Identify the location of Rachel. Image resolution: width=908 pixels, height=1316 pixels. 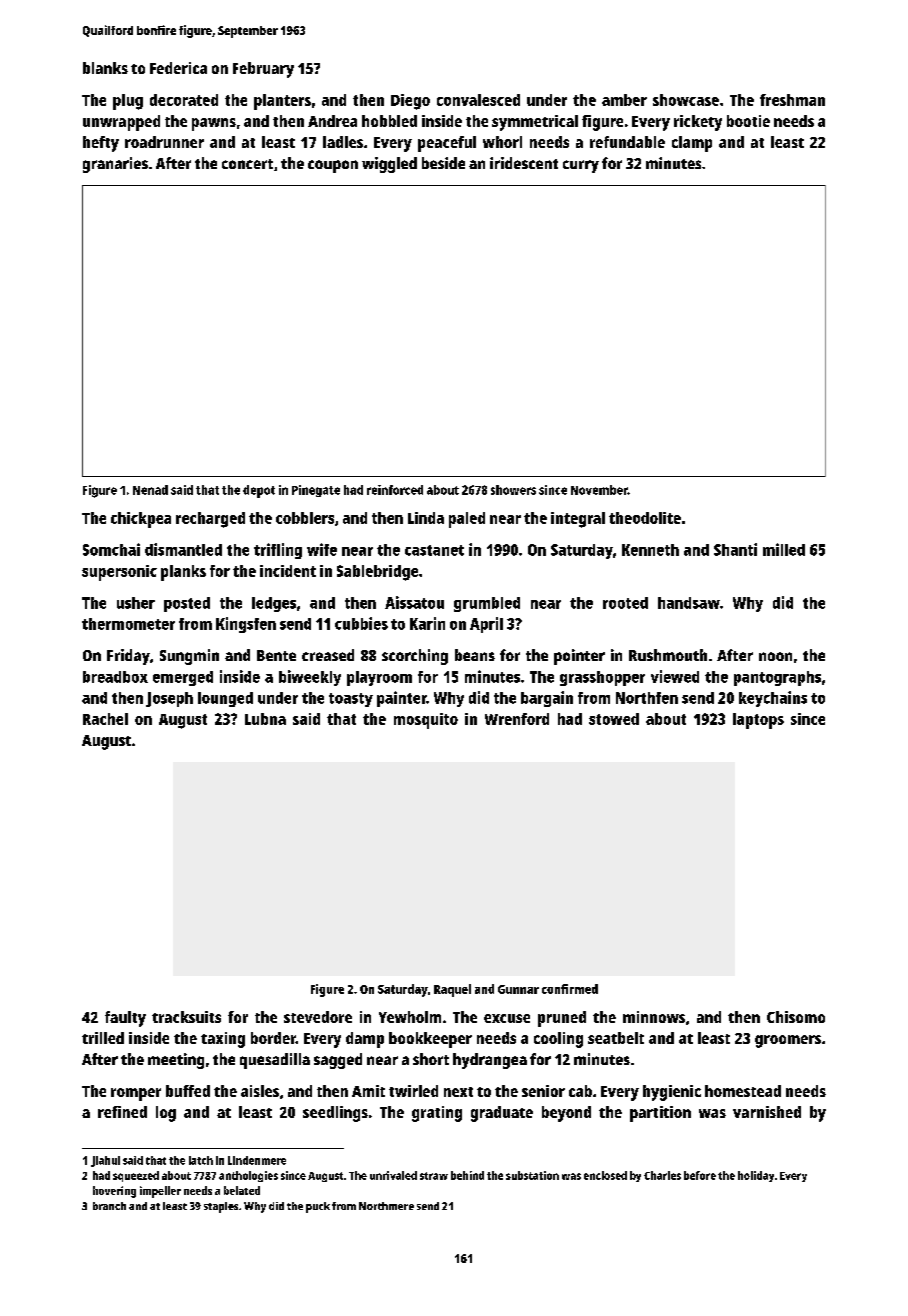
(105, 719).
